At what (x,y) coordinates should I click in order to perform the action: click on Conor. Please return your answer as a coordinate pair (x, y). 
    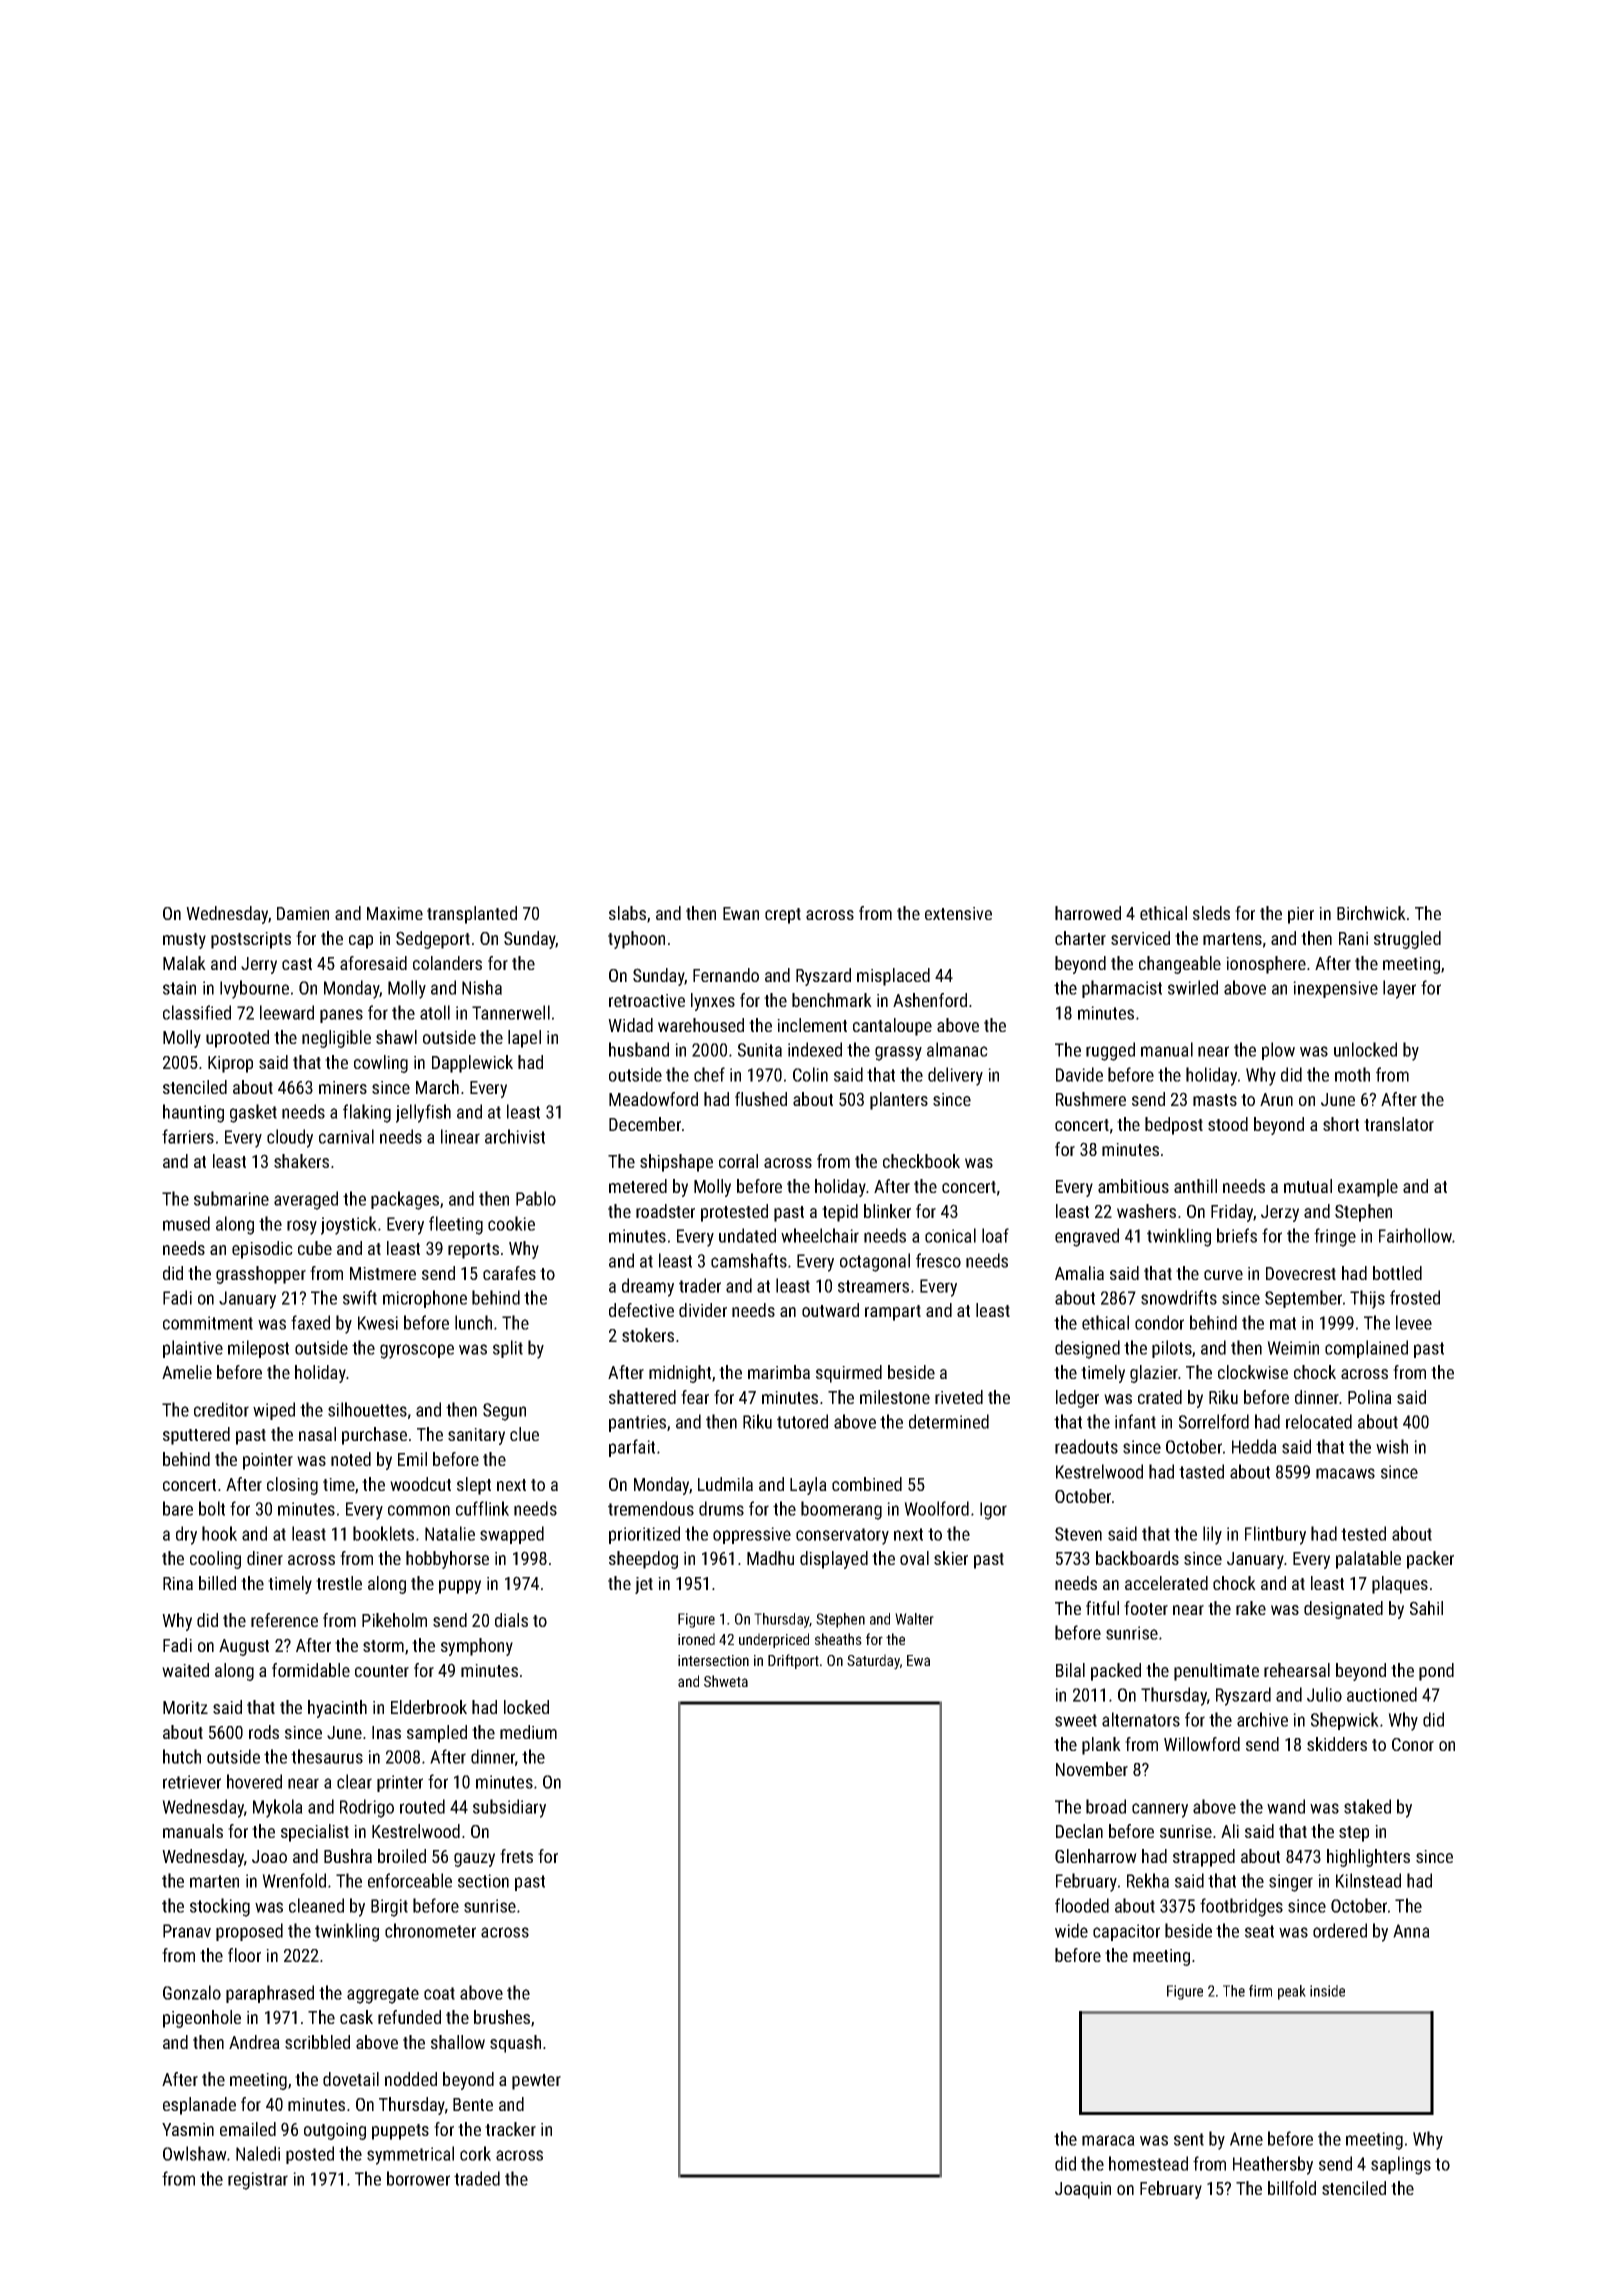
    Looking at the image, I should click on (1413, 1744).
